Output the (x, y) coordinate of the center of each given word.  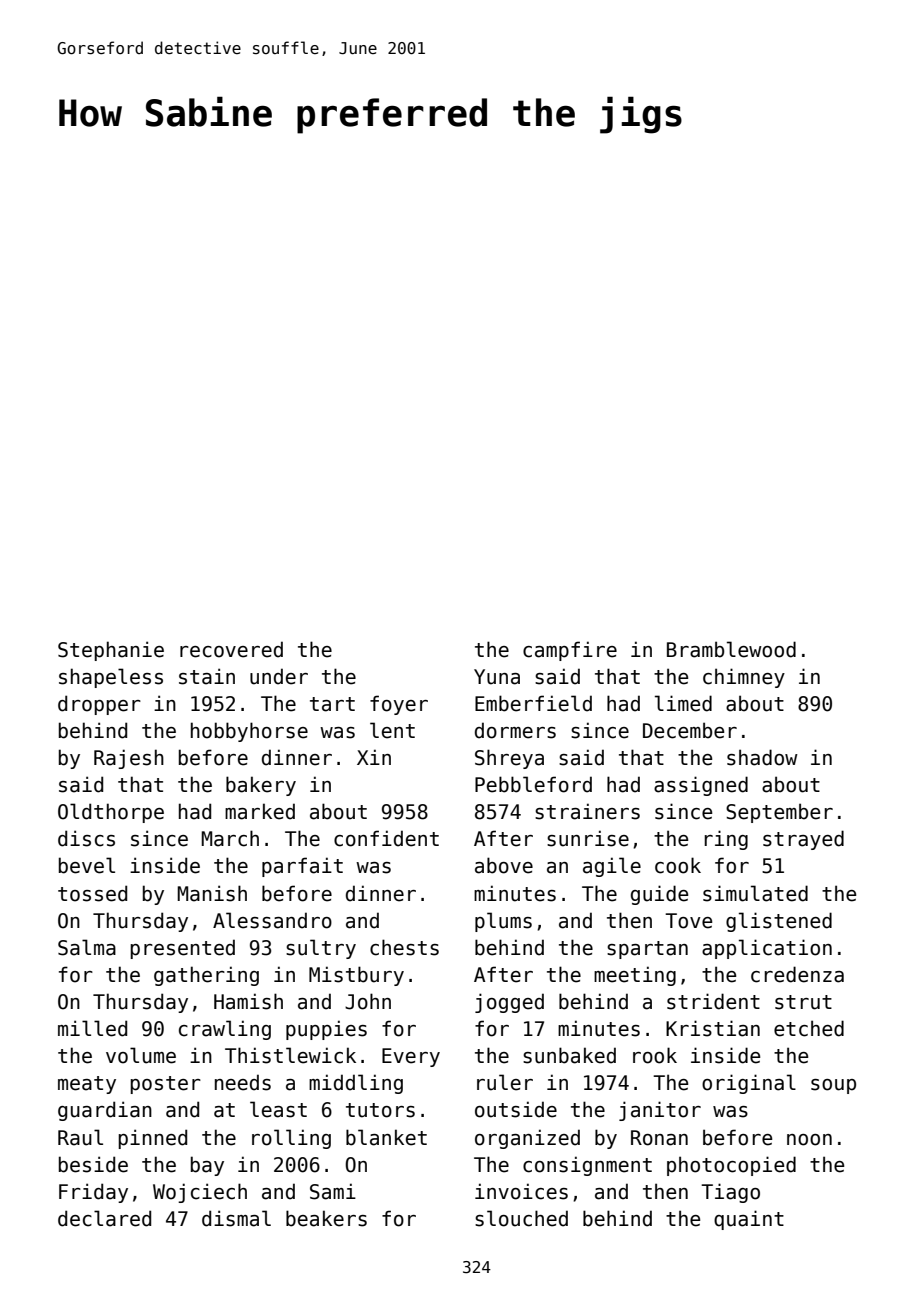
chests (404, 947)
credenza (797, 974)
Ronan (659, 1138)
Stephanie (111, 651)
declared (104, 1218)
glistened (779, 922)
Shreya (509, 759)
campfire (570, 651)
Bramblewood (731, 649)
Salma (87, 947)
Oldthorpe (111, 813)
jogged (509, 1003)
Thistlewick (290, 1055)
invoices (521, 1191)
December (690, 730)
